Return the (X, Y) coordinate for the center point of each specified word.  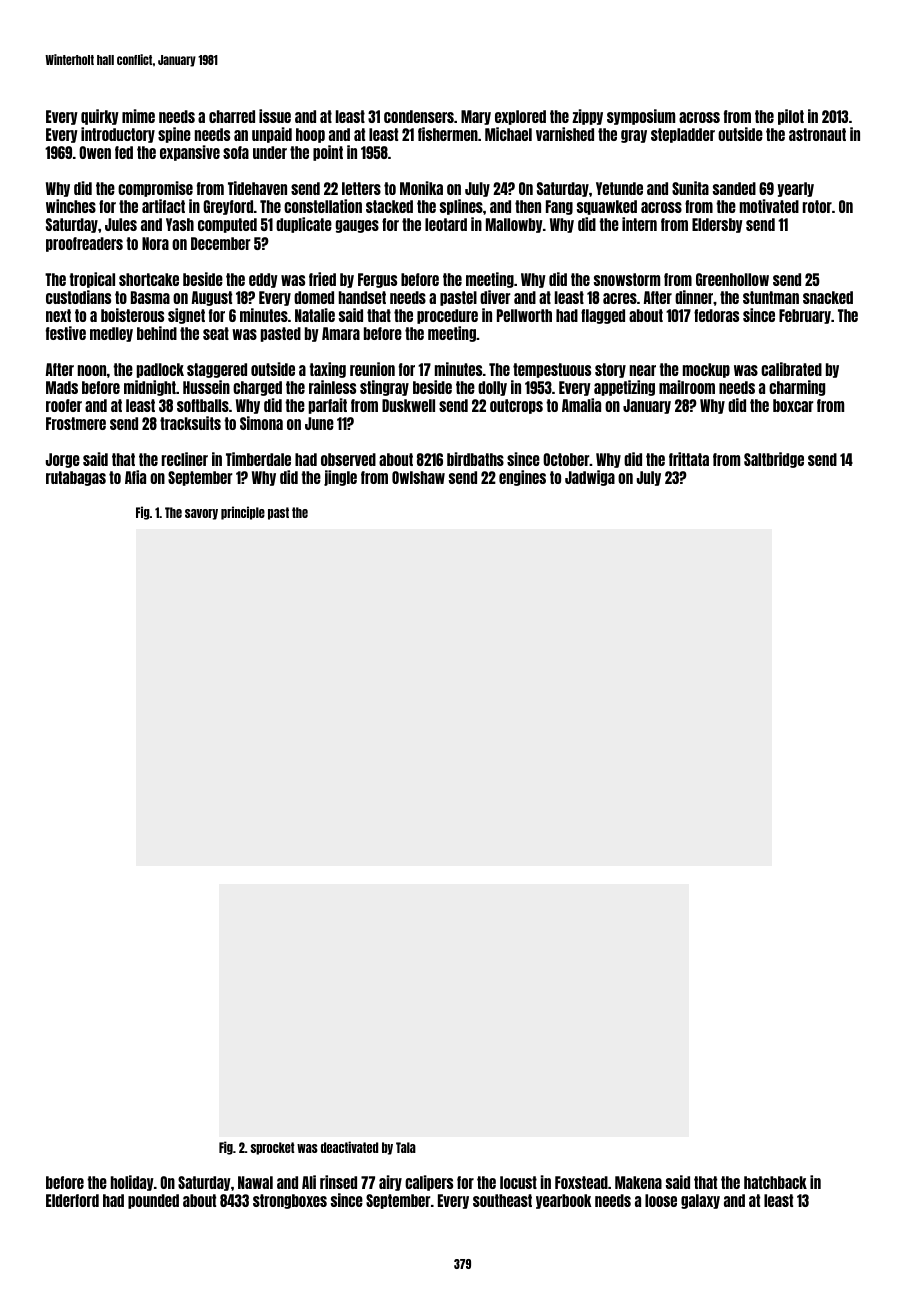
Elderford (72, 1200)
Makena (638, 1182)
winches (71, 206)
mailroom (687, 387)
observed (348, 459)
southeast (502, 1200)
